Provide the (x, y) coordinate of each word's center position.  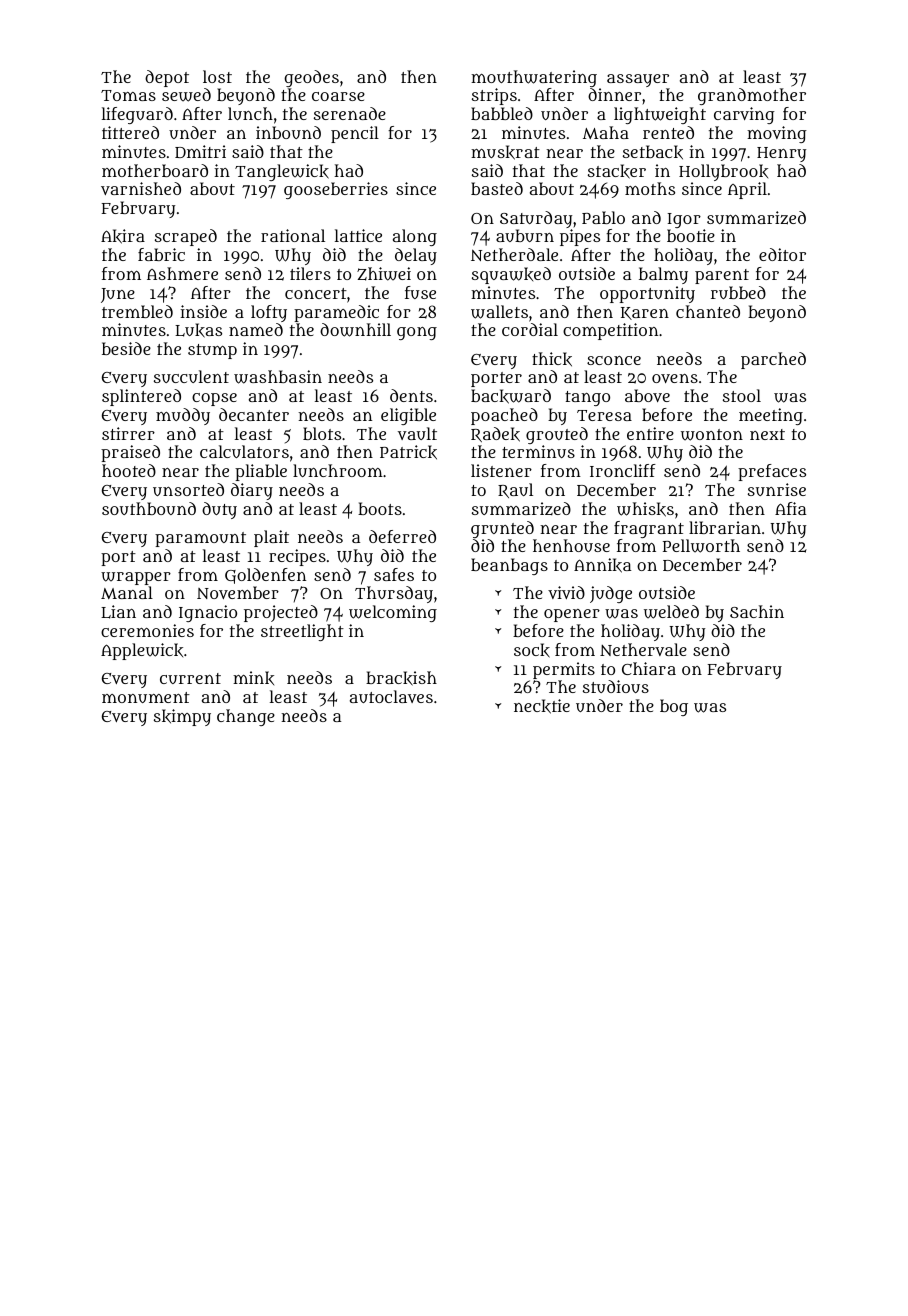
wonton (712, 435)
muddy (183, 416)
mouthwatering (534, 78)
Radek (495, 434)
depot (167, 78)
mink (253, 678)
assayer (638, 80)
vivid (566, 592)
